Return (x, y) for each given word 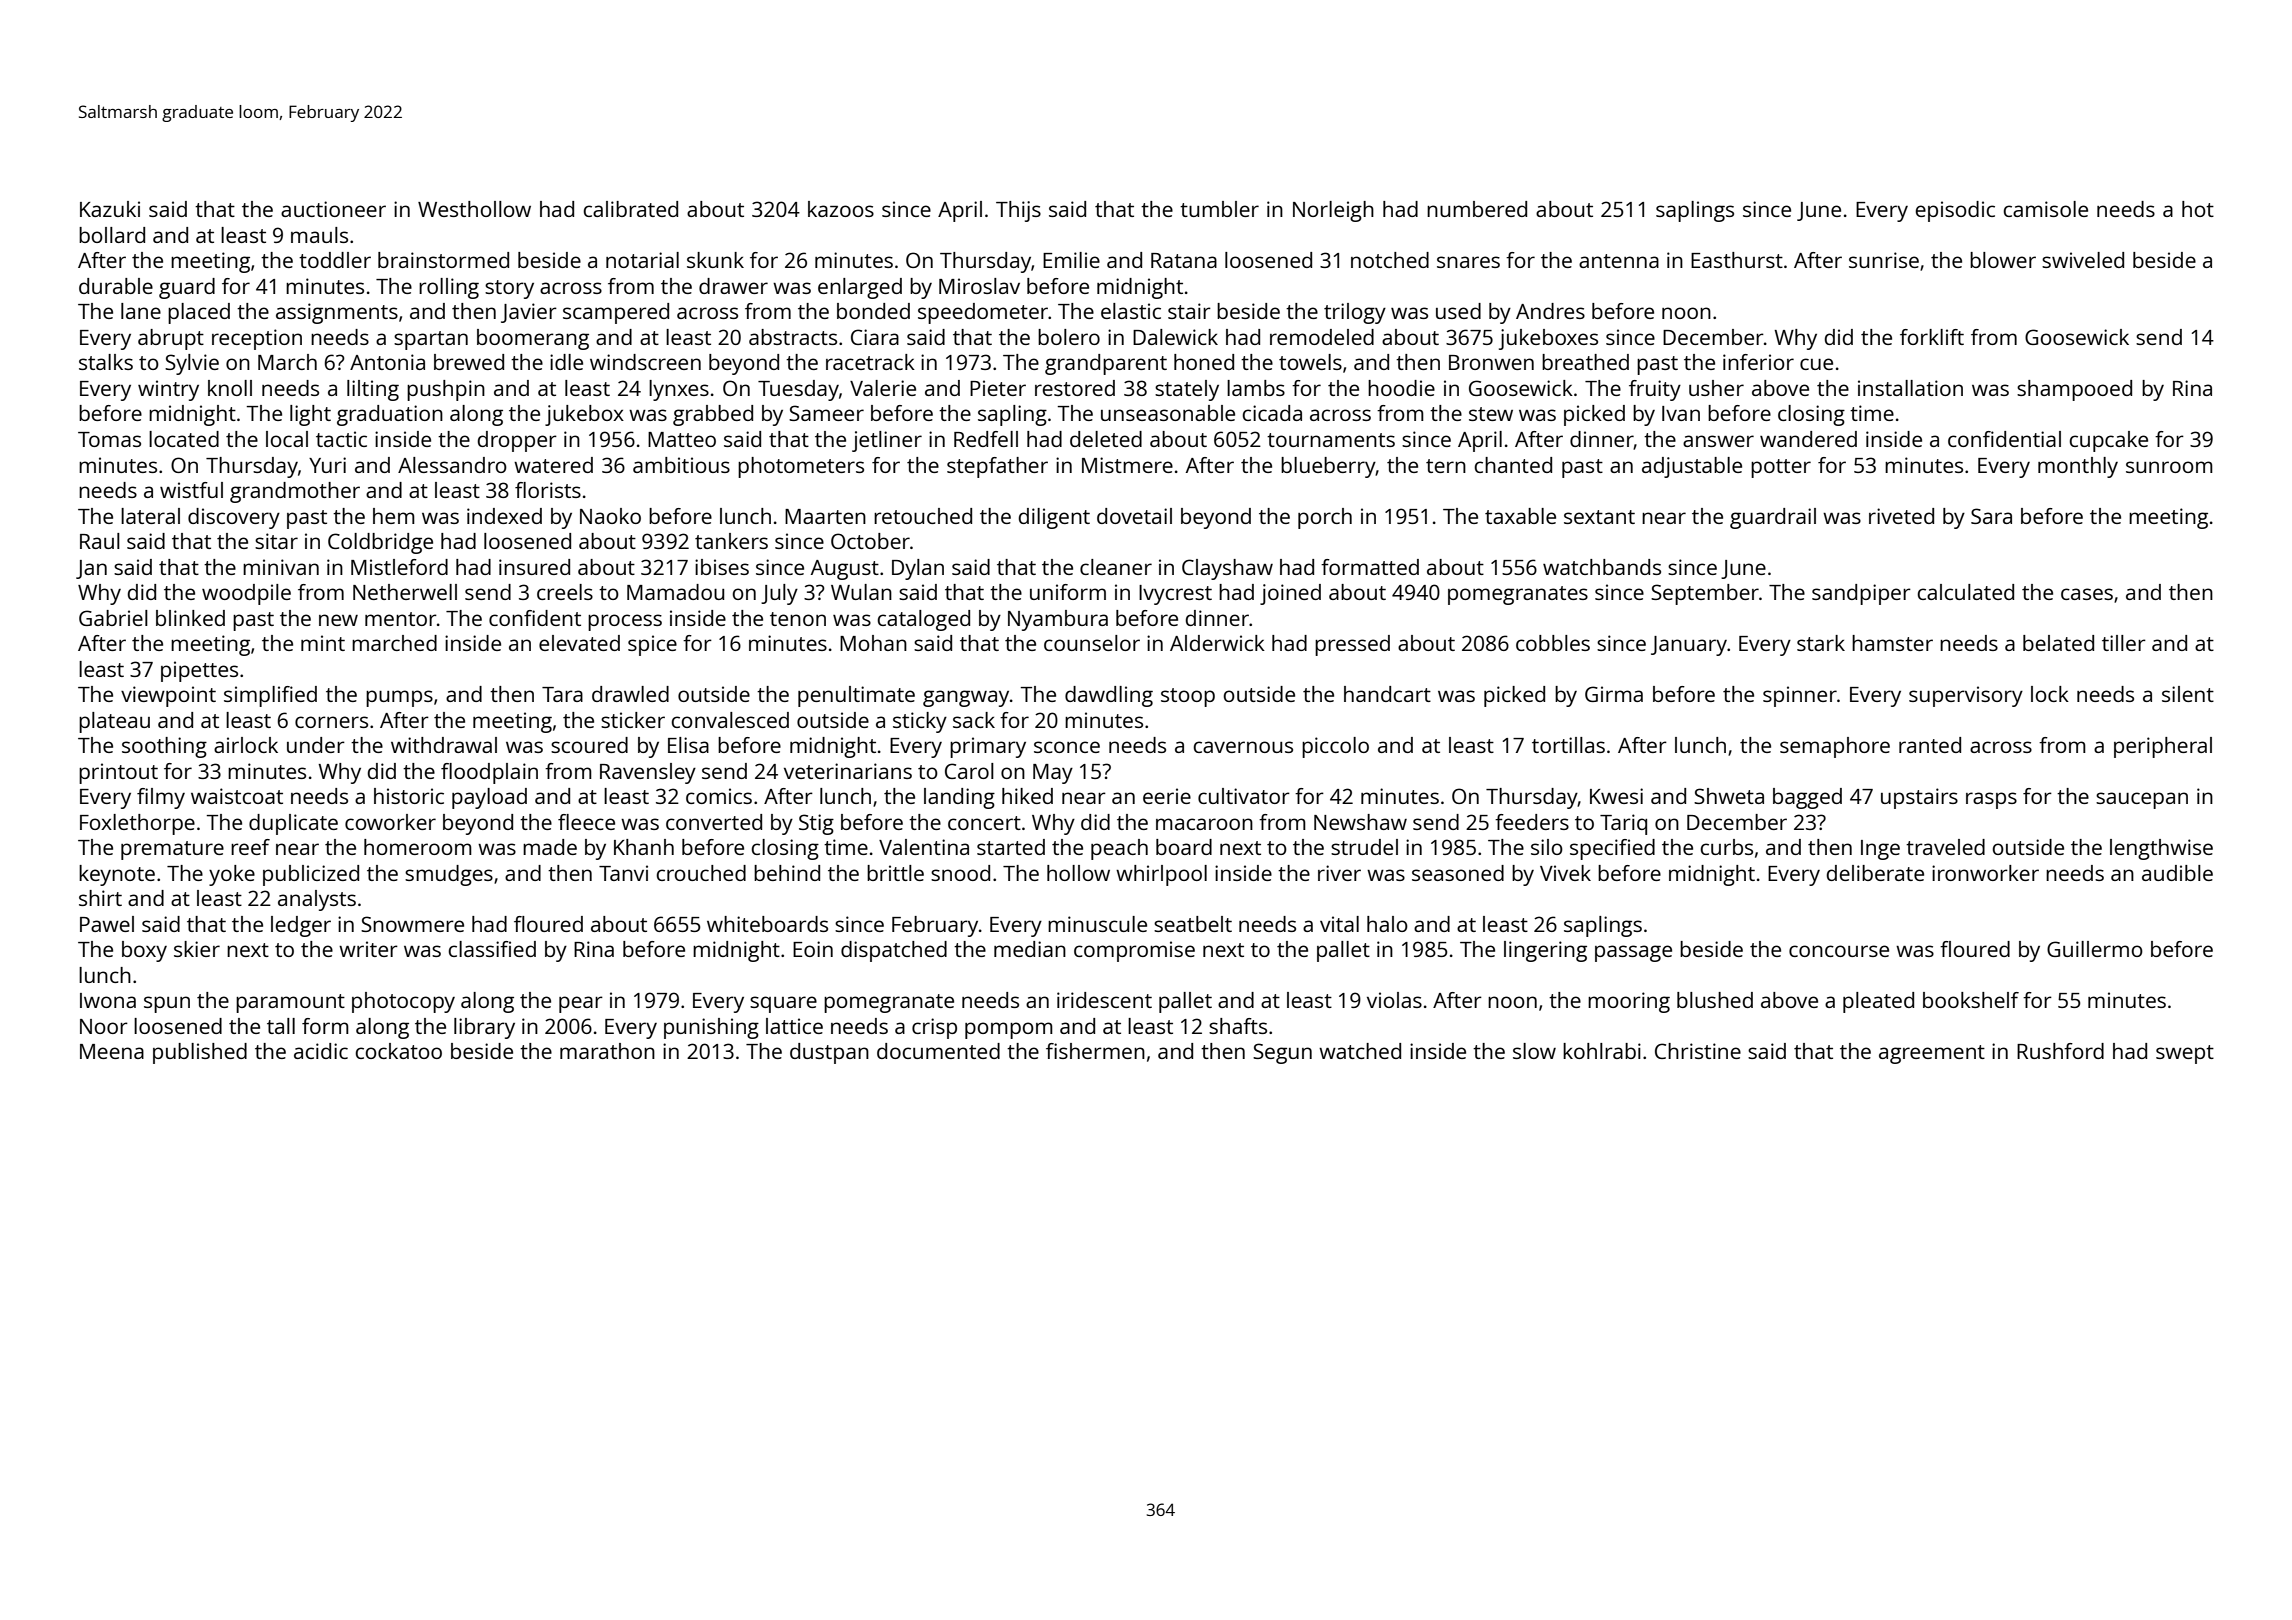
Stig (816, 824)
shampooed (2074, 390)
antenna (1619, 261)
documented (938, 1051)
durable (116, 286)
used (1458, 311)
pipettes (199, 671)
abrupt (171, 339)
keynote (117, 875)
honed (1204, 362)
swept (2185, 1054)
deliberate (1875, 873)
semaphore (1835, 747)
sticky (920, 722)
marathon (607, 1051)
